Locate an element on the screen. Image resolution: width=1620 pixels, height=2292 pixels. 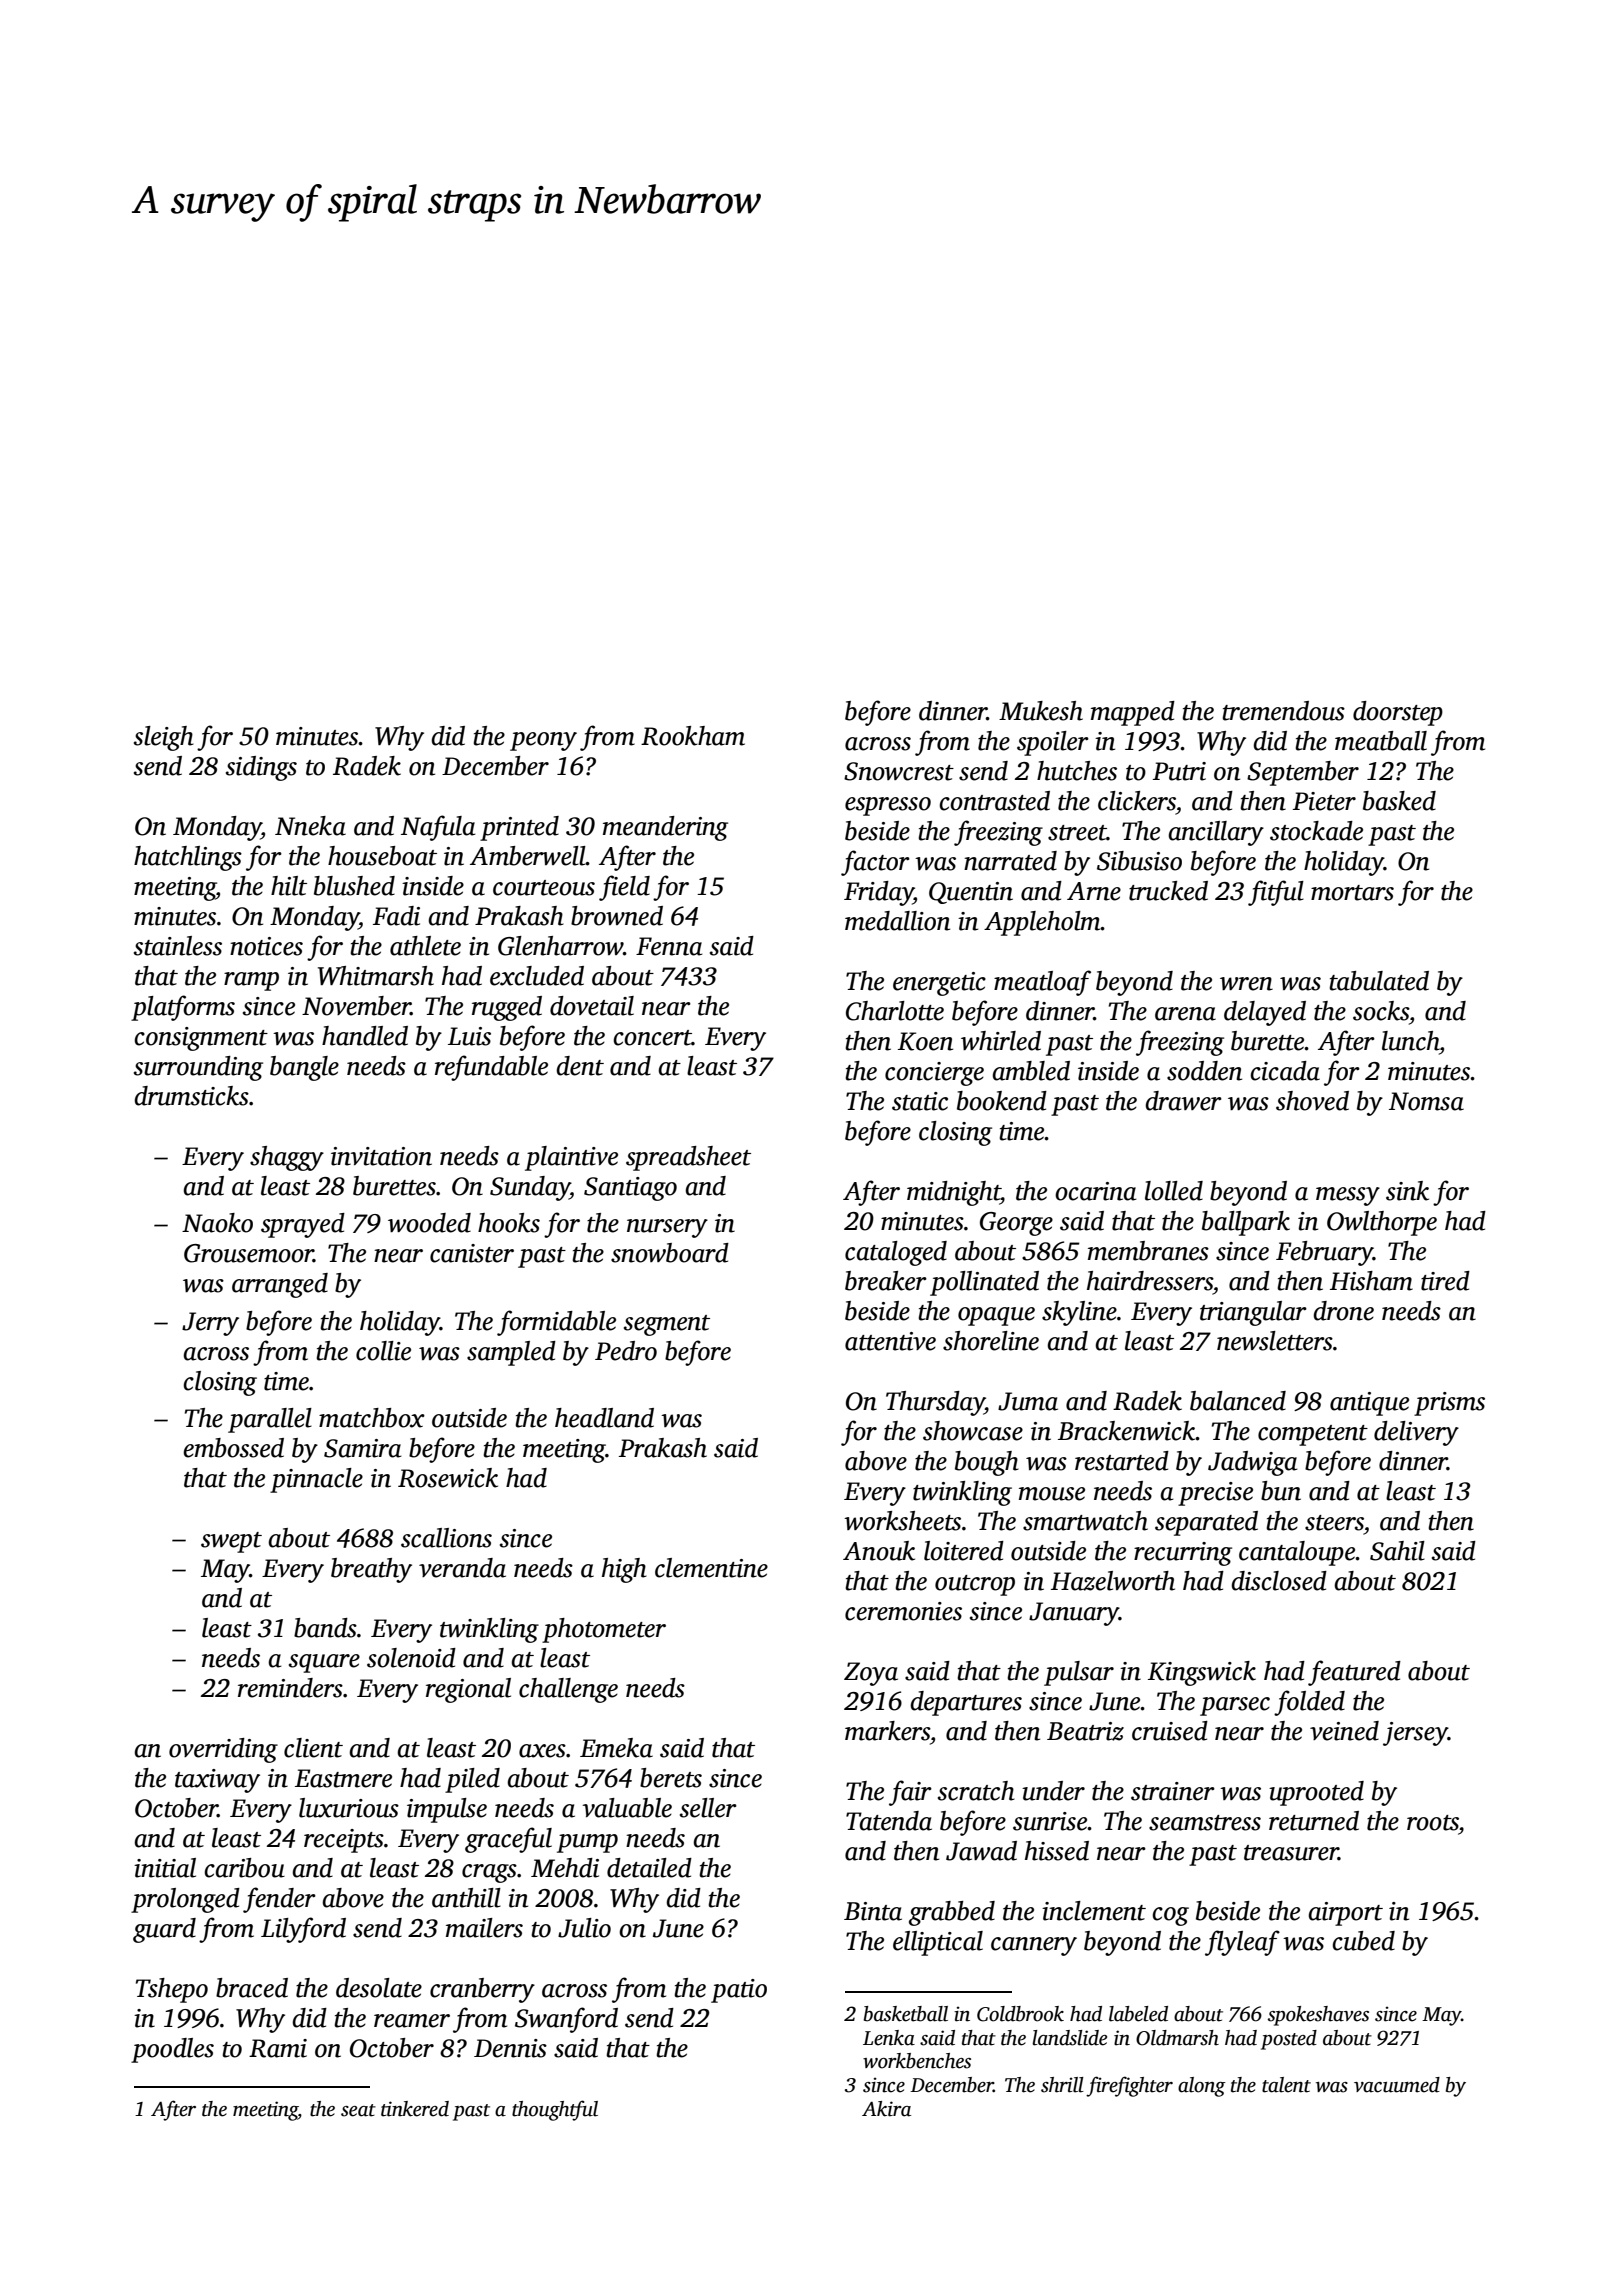
matchbox is located at coordinates (372, 1418).
